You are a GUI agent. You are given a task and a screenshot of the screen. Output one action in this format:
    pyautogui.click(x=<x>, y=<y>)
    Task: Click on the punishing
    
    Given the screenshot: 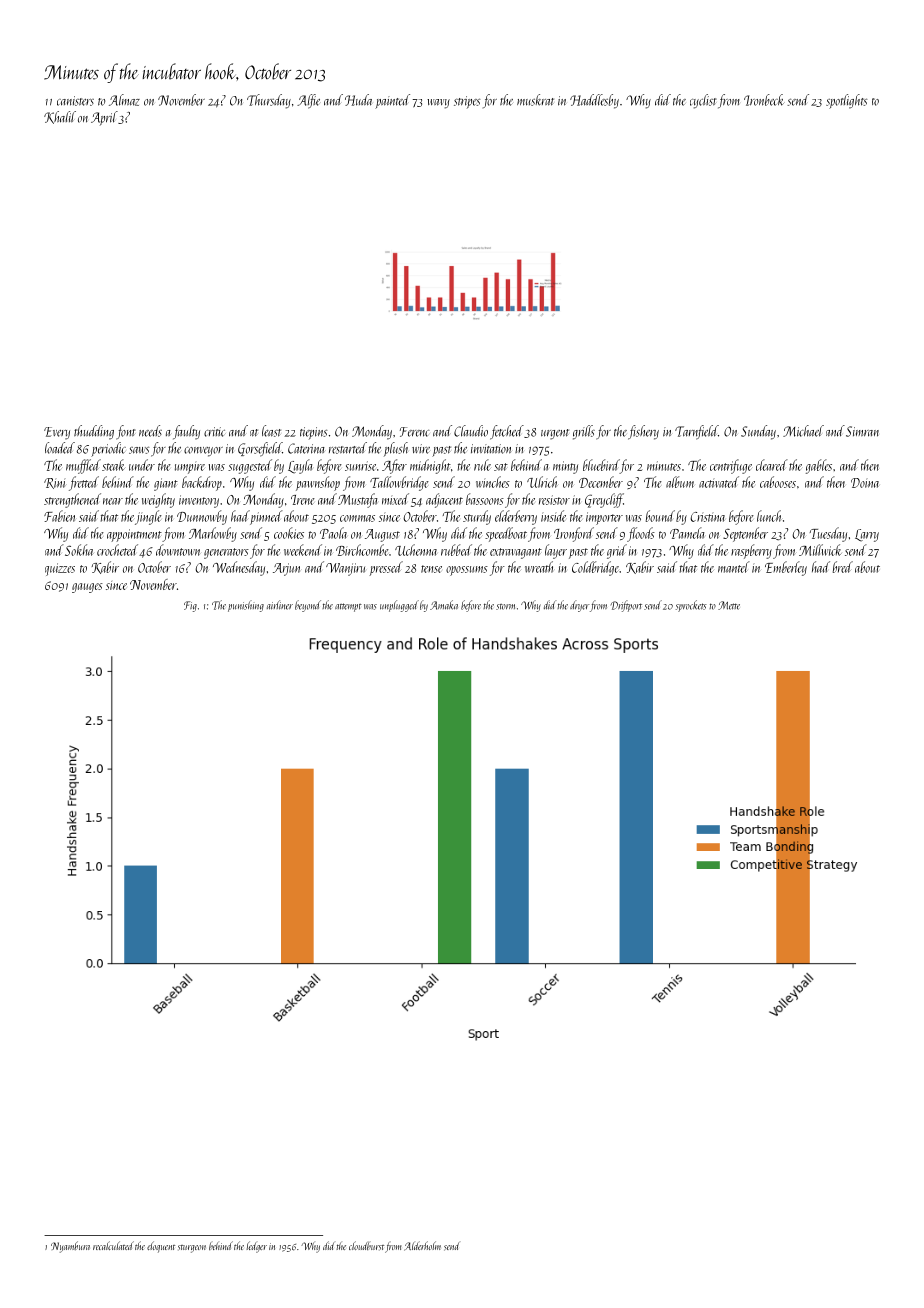 What is the action you would take?
    pyautogui.click(x=246, y=606)
